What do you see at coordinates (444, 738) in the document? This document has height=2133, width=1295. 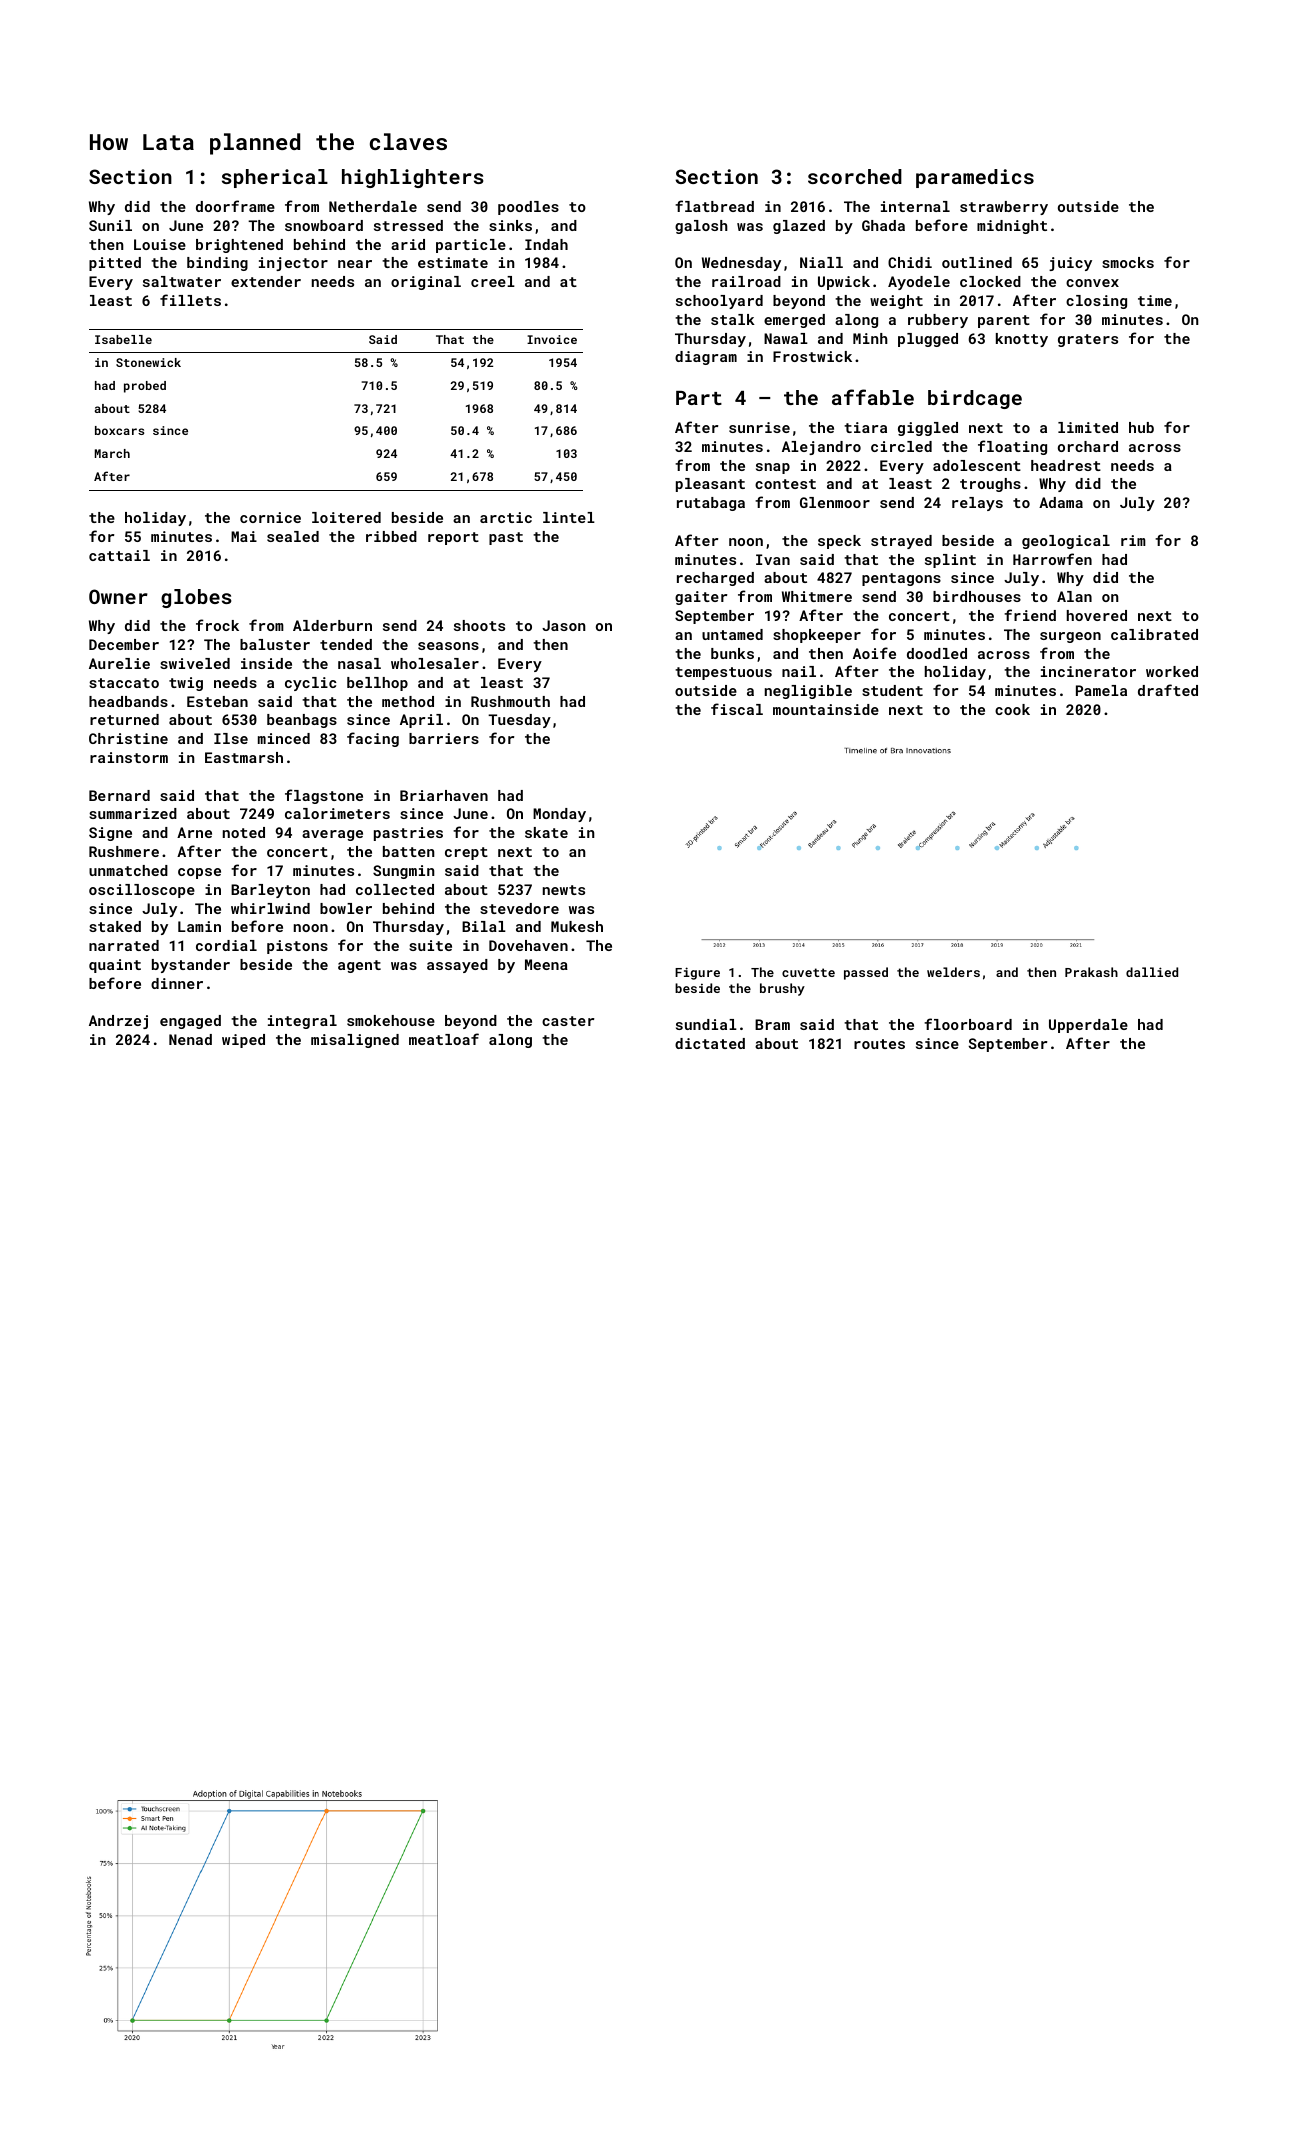 I see `barriers` at bounding box center [444, 738].
